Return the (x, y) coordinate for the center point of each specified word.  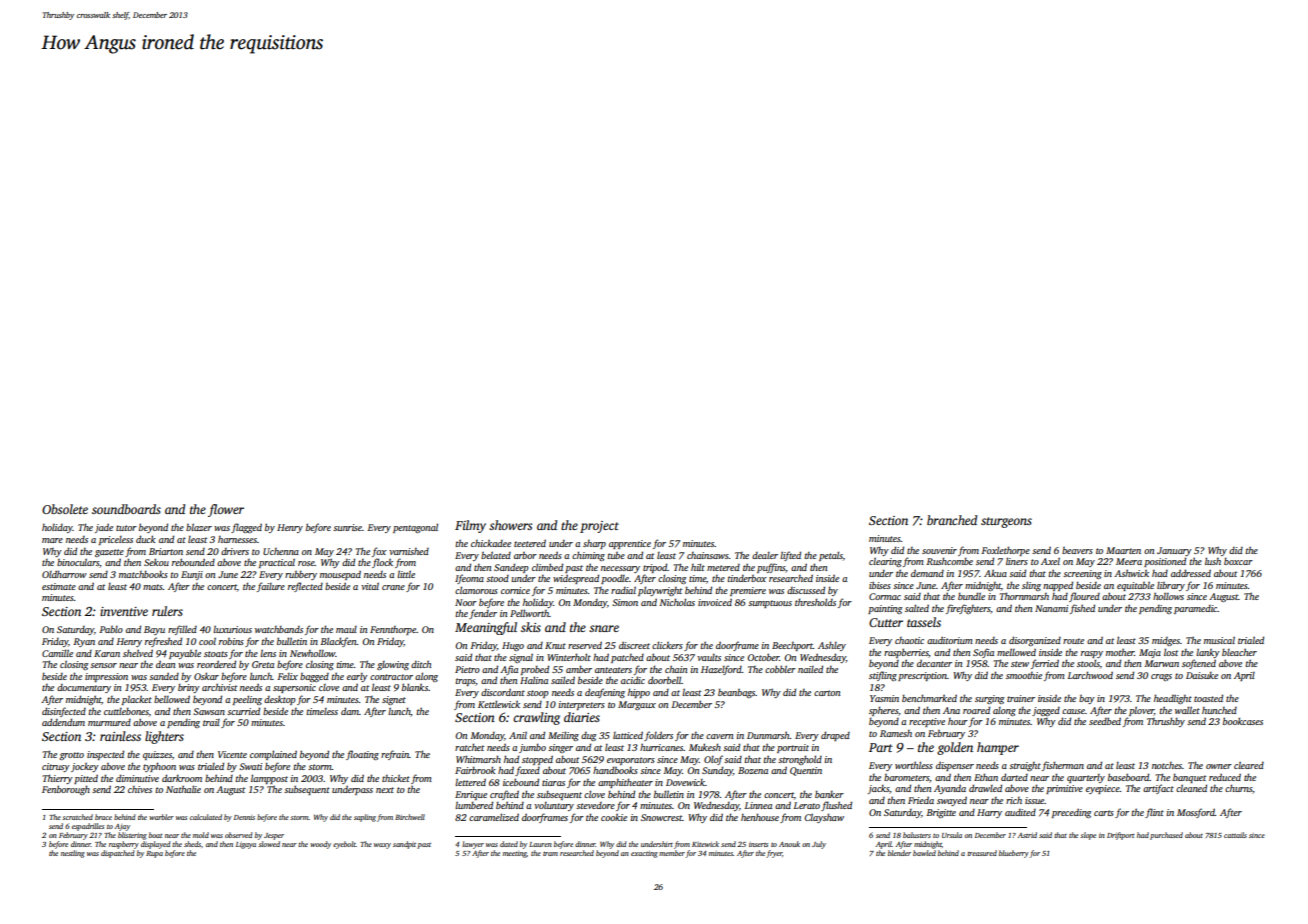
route (1073, 641)
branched (952, 520)
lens (268, 653)
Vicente (232, 754)
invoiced (715, 602)
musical (1219, 640)
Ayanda (950, 789)
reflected (305, 587)
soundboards (126, 509)
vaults (709, 657)
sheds (192, 844)
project (599, 527)
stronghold (800, 760)
